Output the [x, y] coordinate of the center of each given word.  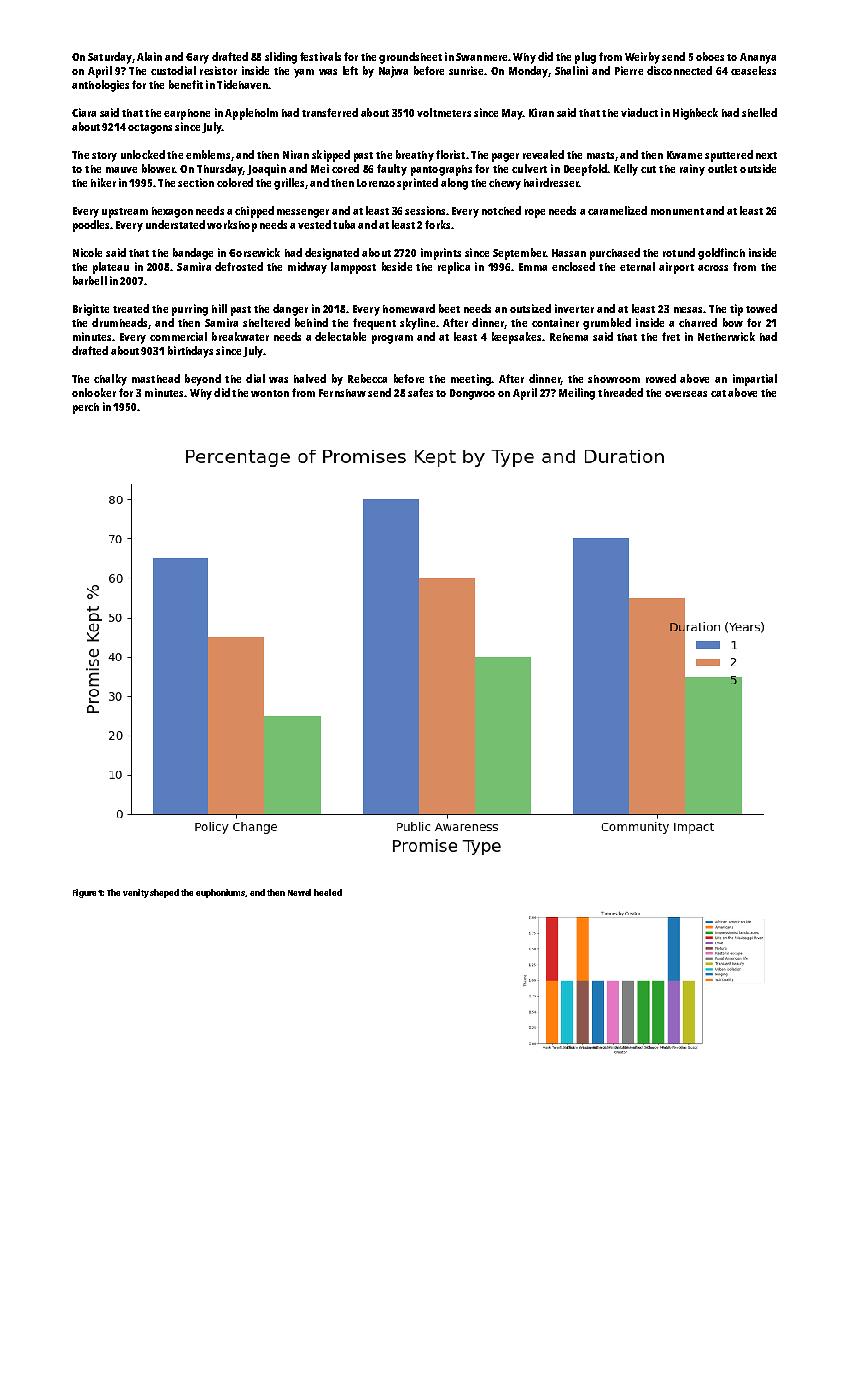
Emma [533, 267]
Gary [197, 58]
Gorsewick [254, 252]
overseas [686, 394]
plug [585, 58]
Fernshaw [342, 393]
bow [733, 322]
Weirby [642, 58]
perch [86, 408]
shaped [164, 893]
